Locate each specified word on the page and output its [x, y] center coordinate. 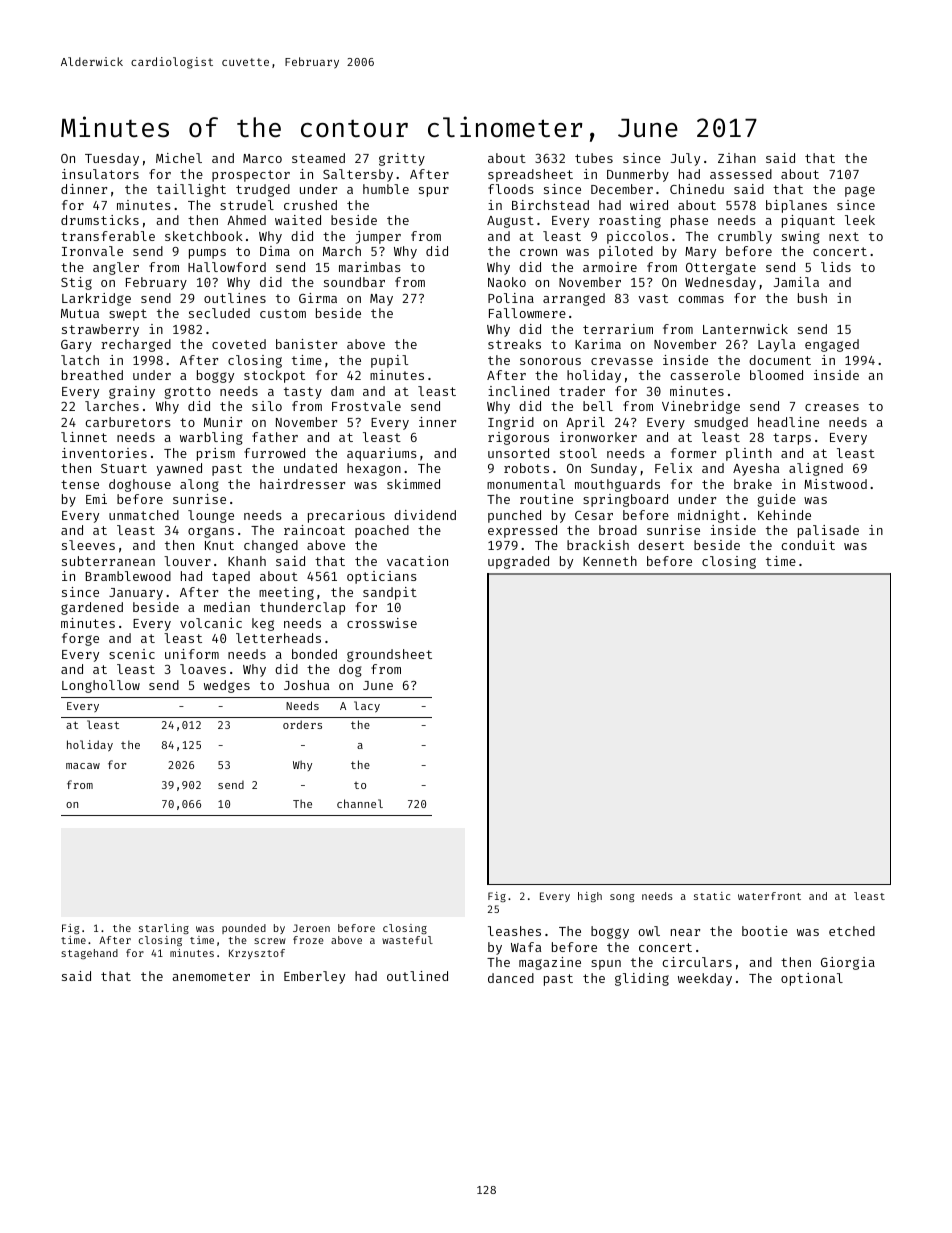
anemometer [211, 976]
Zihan [737, 158]
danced [511, 978]
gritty [402, 159]
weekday [705, 979]
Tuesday [112, 159]
